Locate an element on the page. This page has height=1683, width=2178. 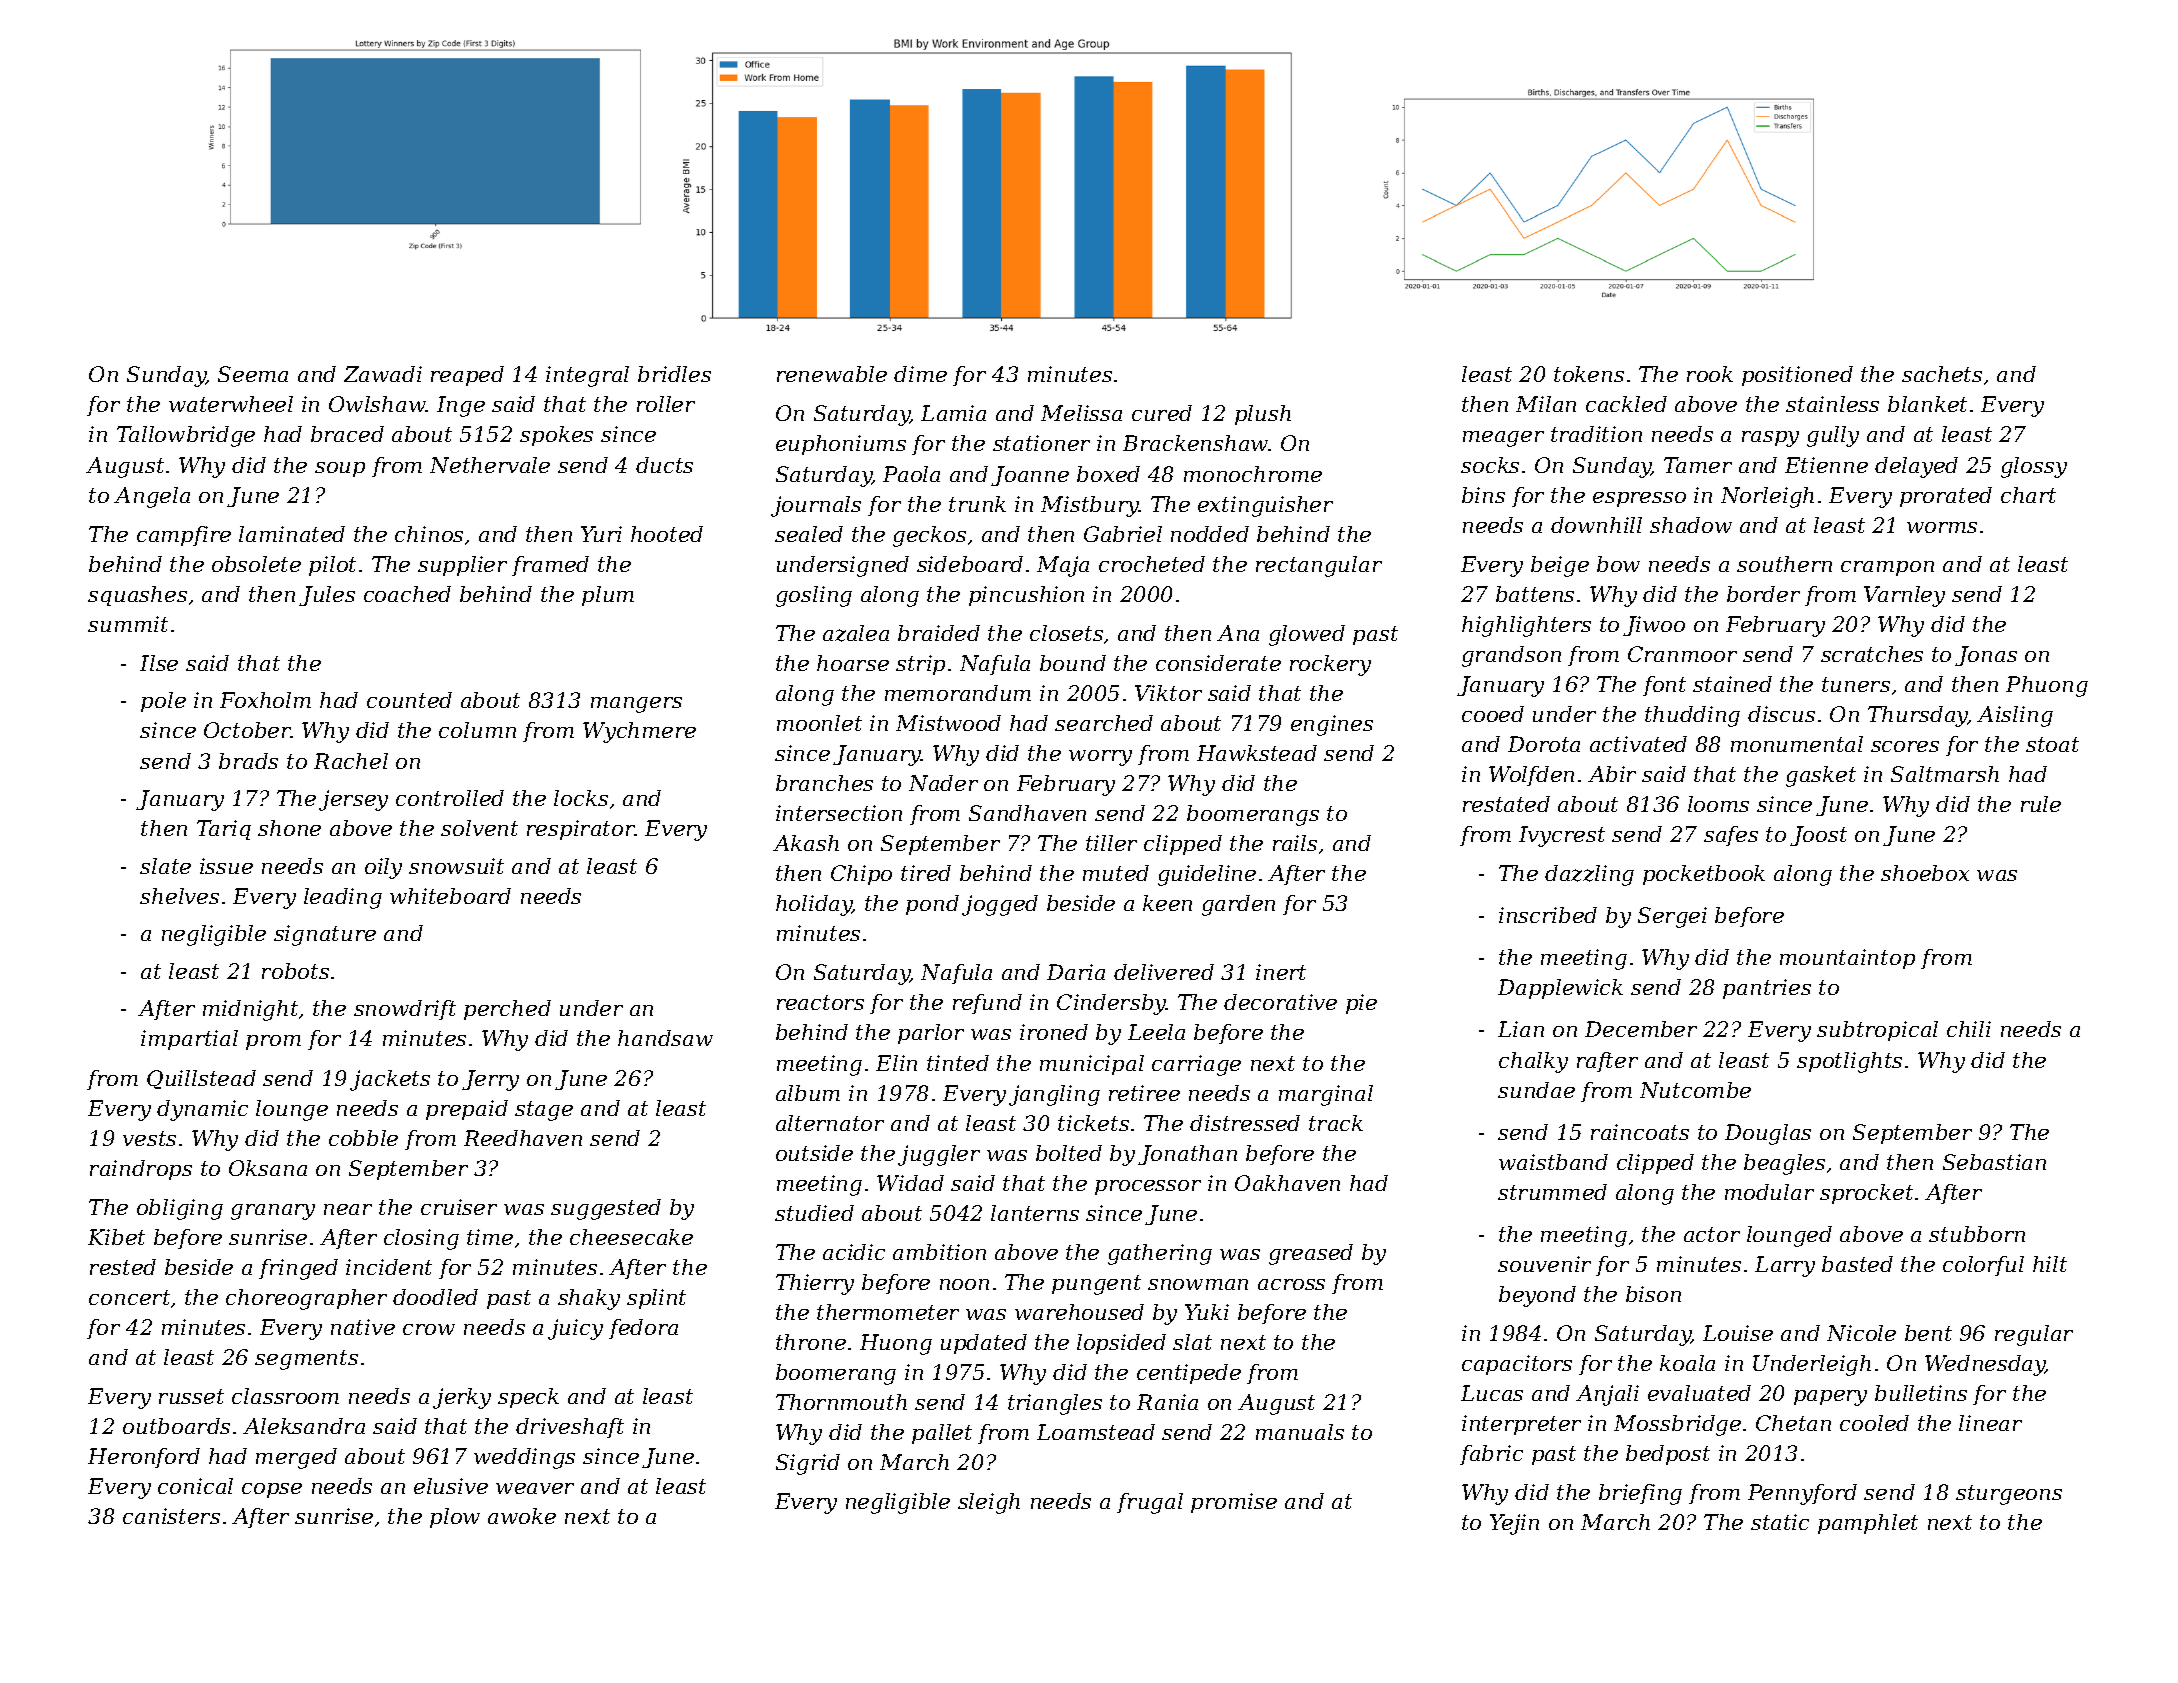
azalea is located at coordinates (856, 633).
